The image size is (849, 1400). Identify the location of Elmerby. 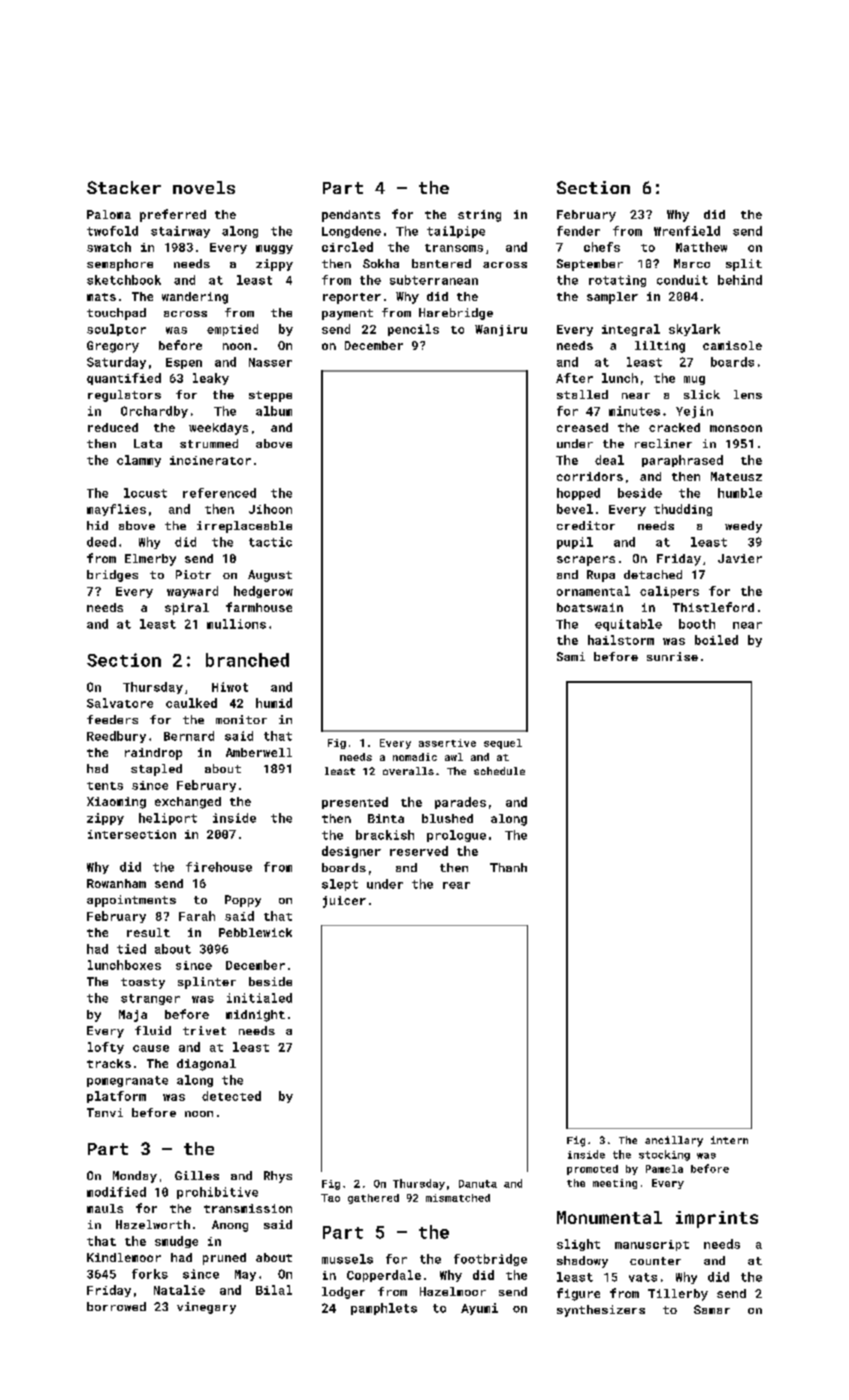
(150, 560).
